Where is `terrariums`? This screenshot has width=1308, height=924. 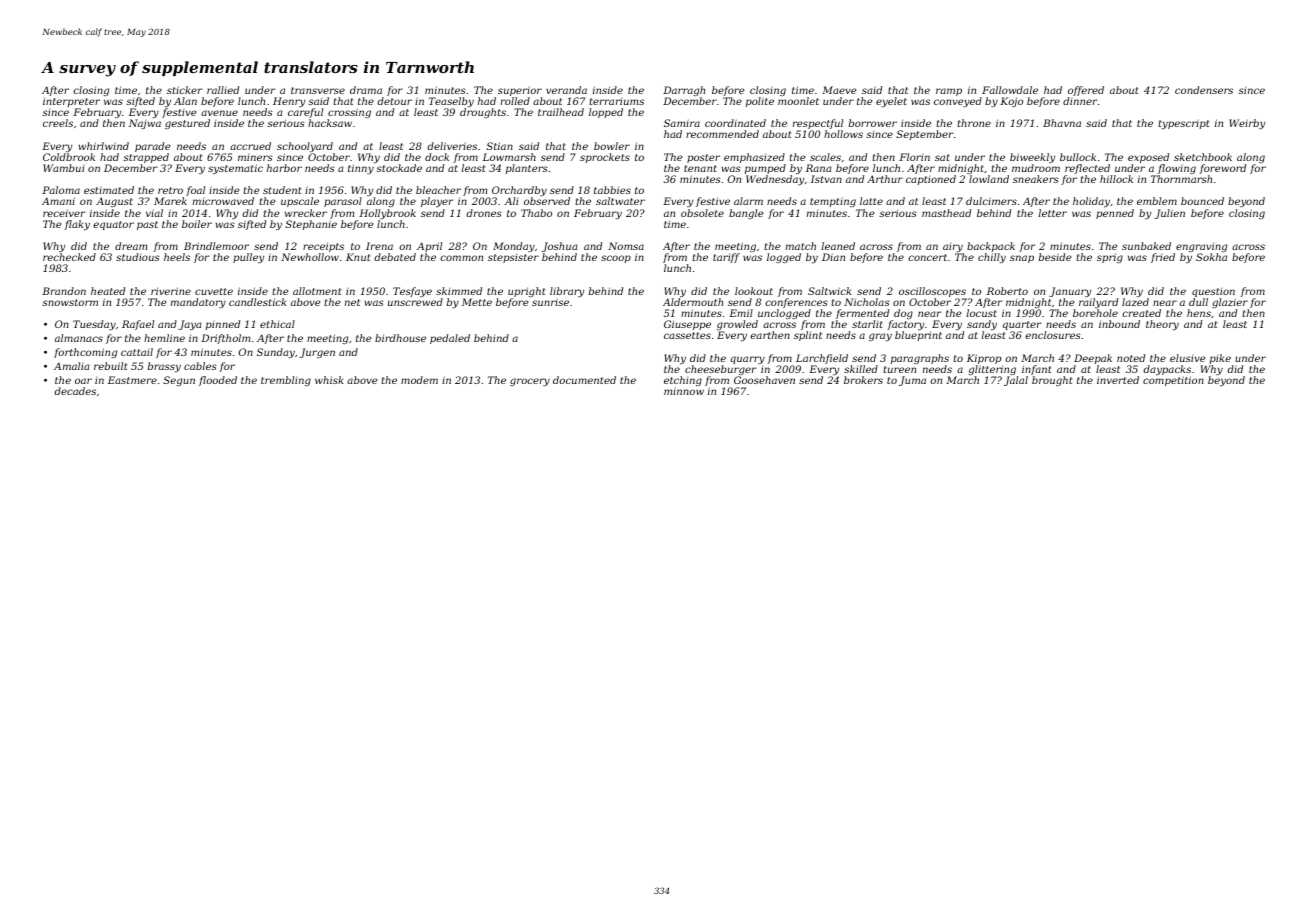 terrariums is located at coordinates (616, 101).
